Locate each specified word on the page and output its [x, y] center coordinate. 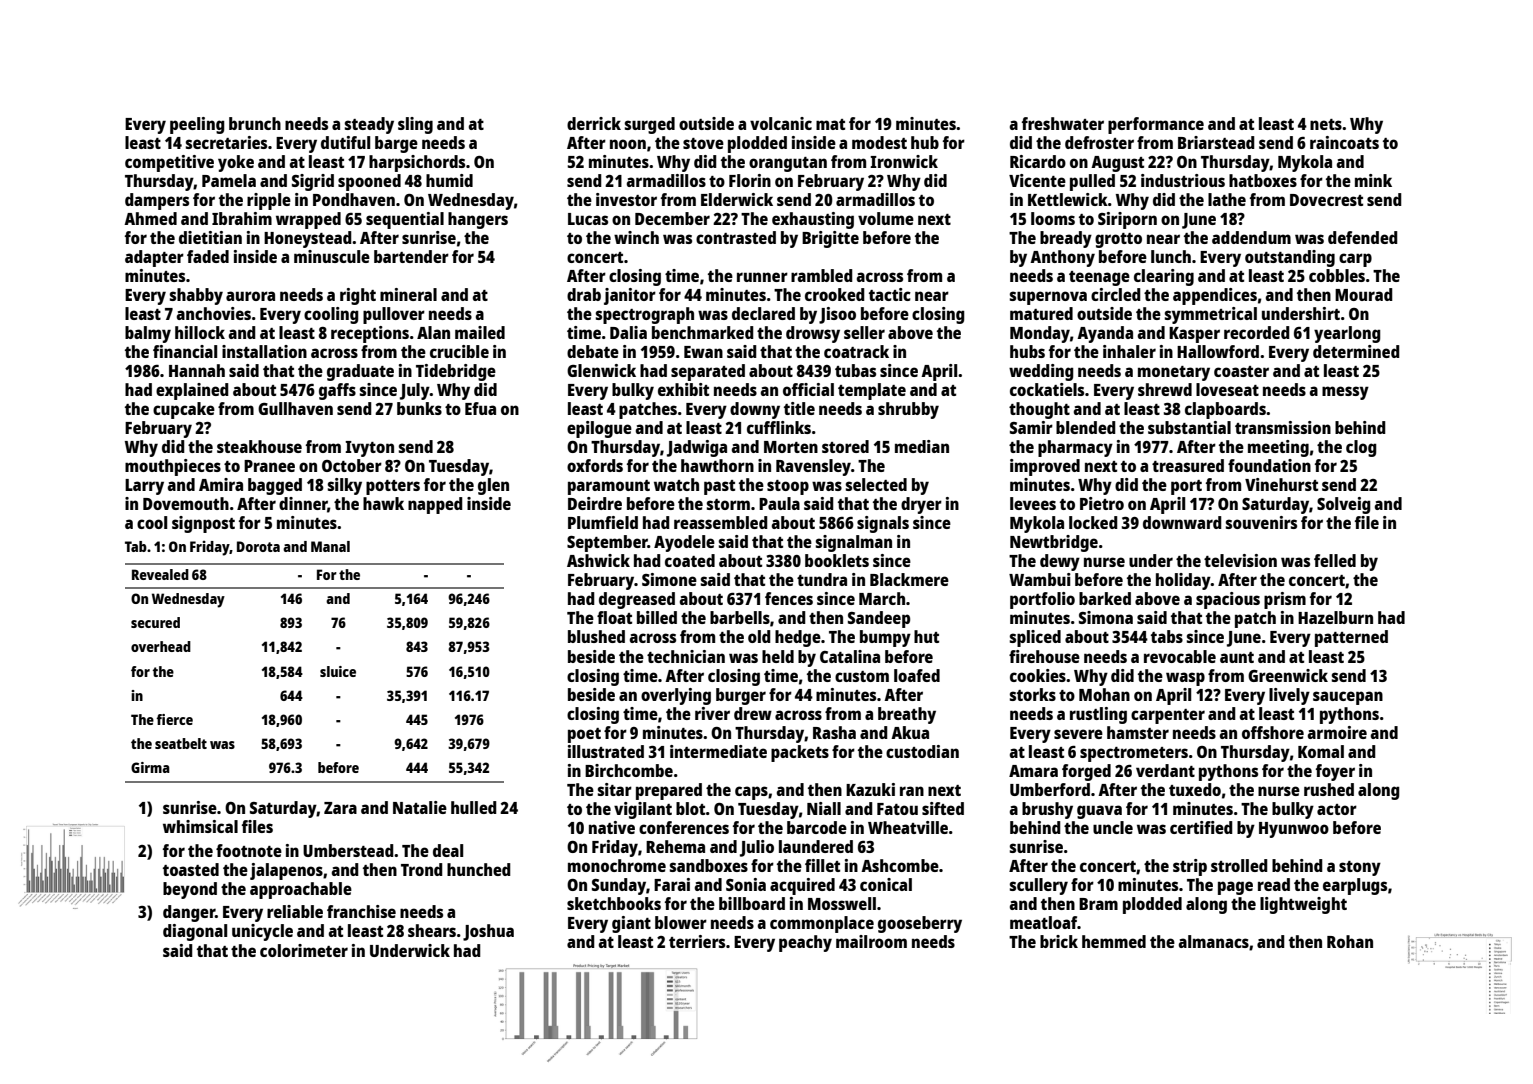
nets [1326, 124]
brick [1059, 941]
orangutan [788, 164]
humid [449, 180]
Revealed [160, 574]
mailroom [871, 941]
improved [1045, 467]
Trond [422, 869]
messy [1345, 393]
